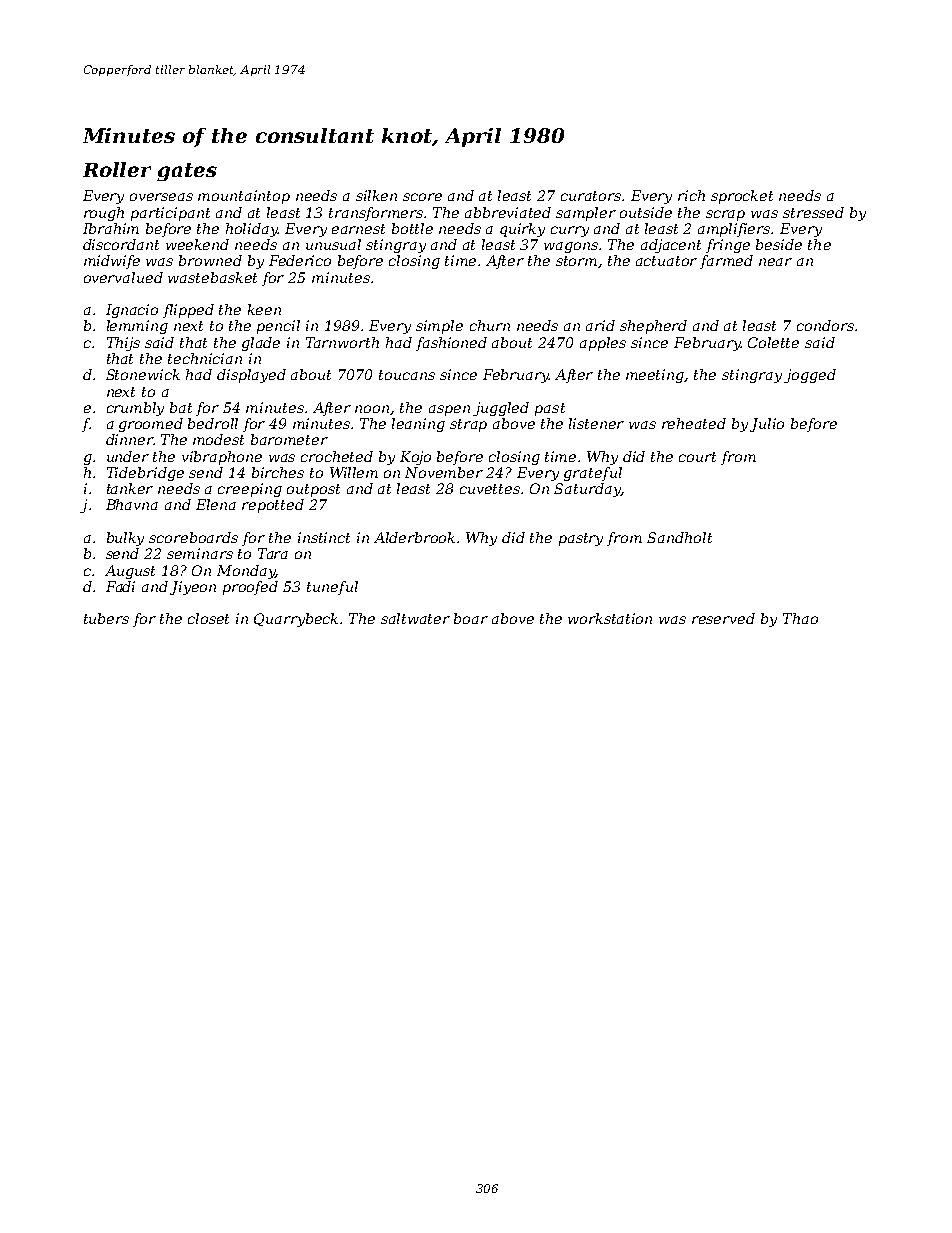 The height and width of the image is (1233, 952). I want to click on toucans, so click(407, 375).
